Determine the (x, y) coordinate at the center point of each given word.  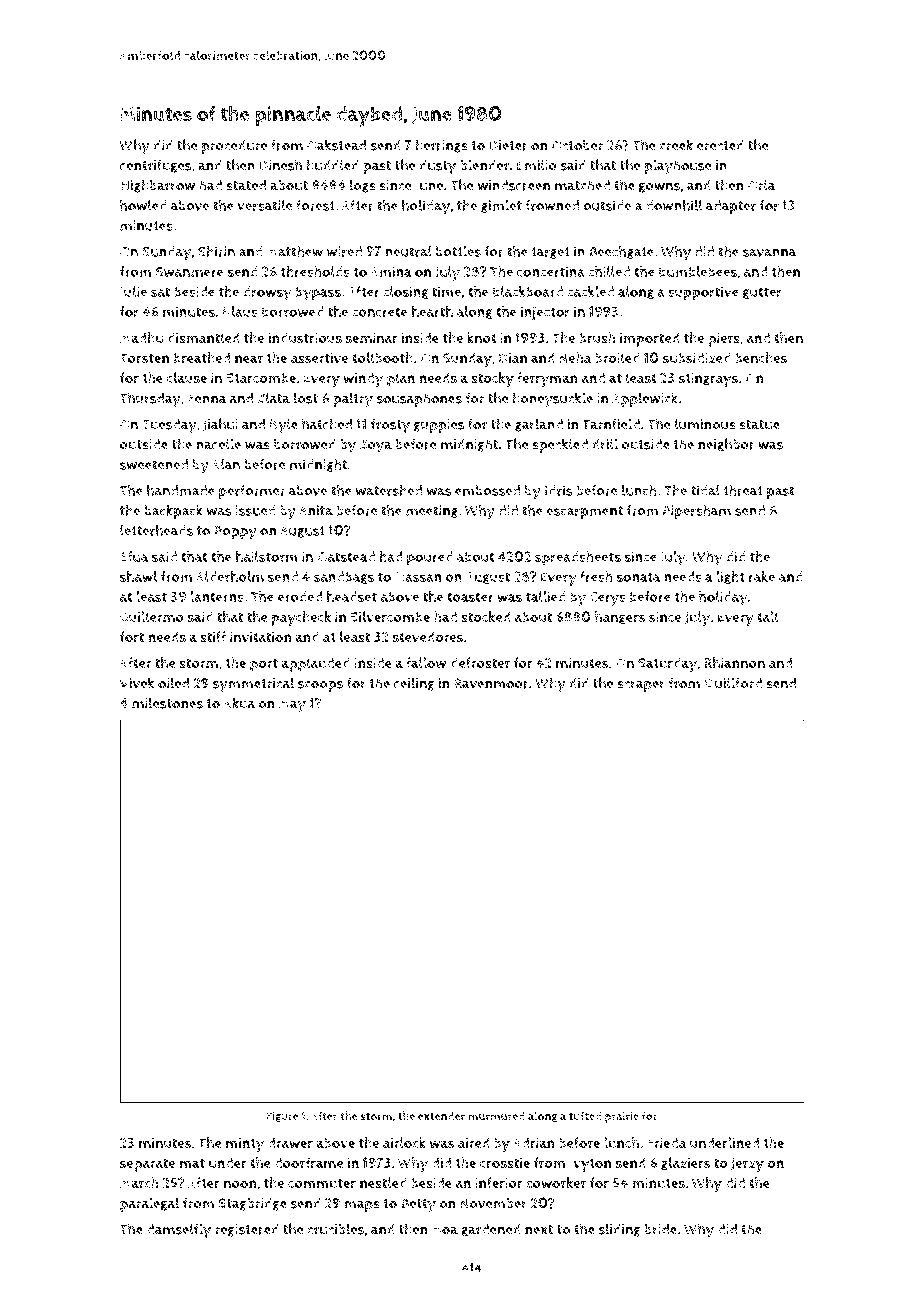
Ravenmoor (491, 683)
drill (605, 444)
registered (247, 1230)
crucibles (335, 1229)
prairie (622, 1117)
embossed (487, 490)
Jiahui (220, 424)
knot (481, 337)
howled (143, 205)
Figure (283, 1117)
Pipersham (697, 511)
